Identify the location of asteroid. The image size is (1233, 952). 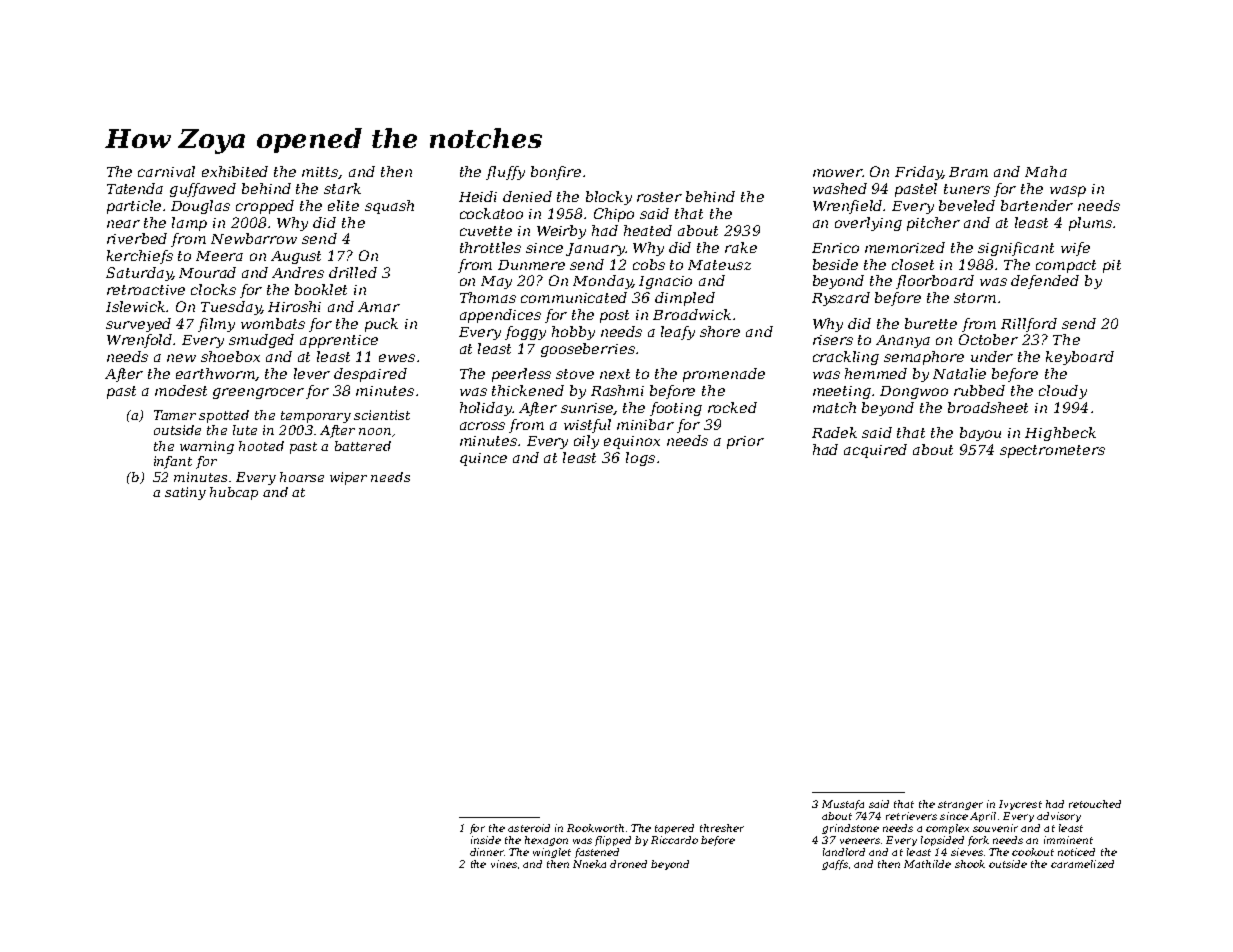
(529, 828).
